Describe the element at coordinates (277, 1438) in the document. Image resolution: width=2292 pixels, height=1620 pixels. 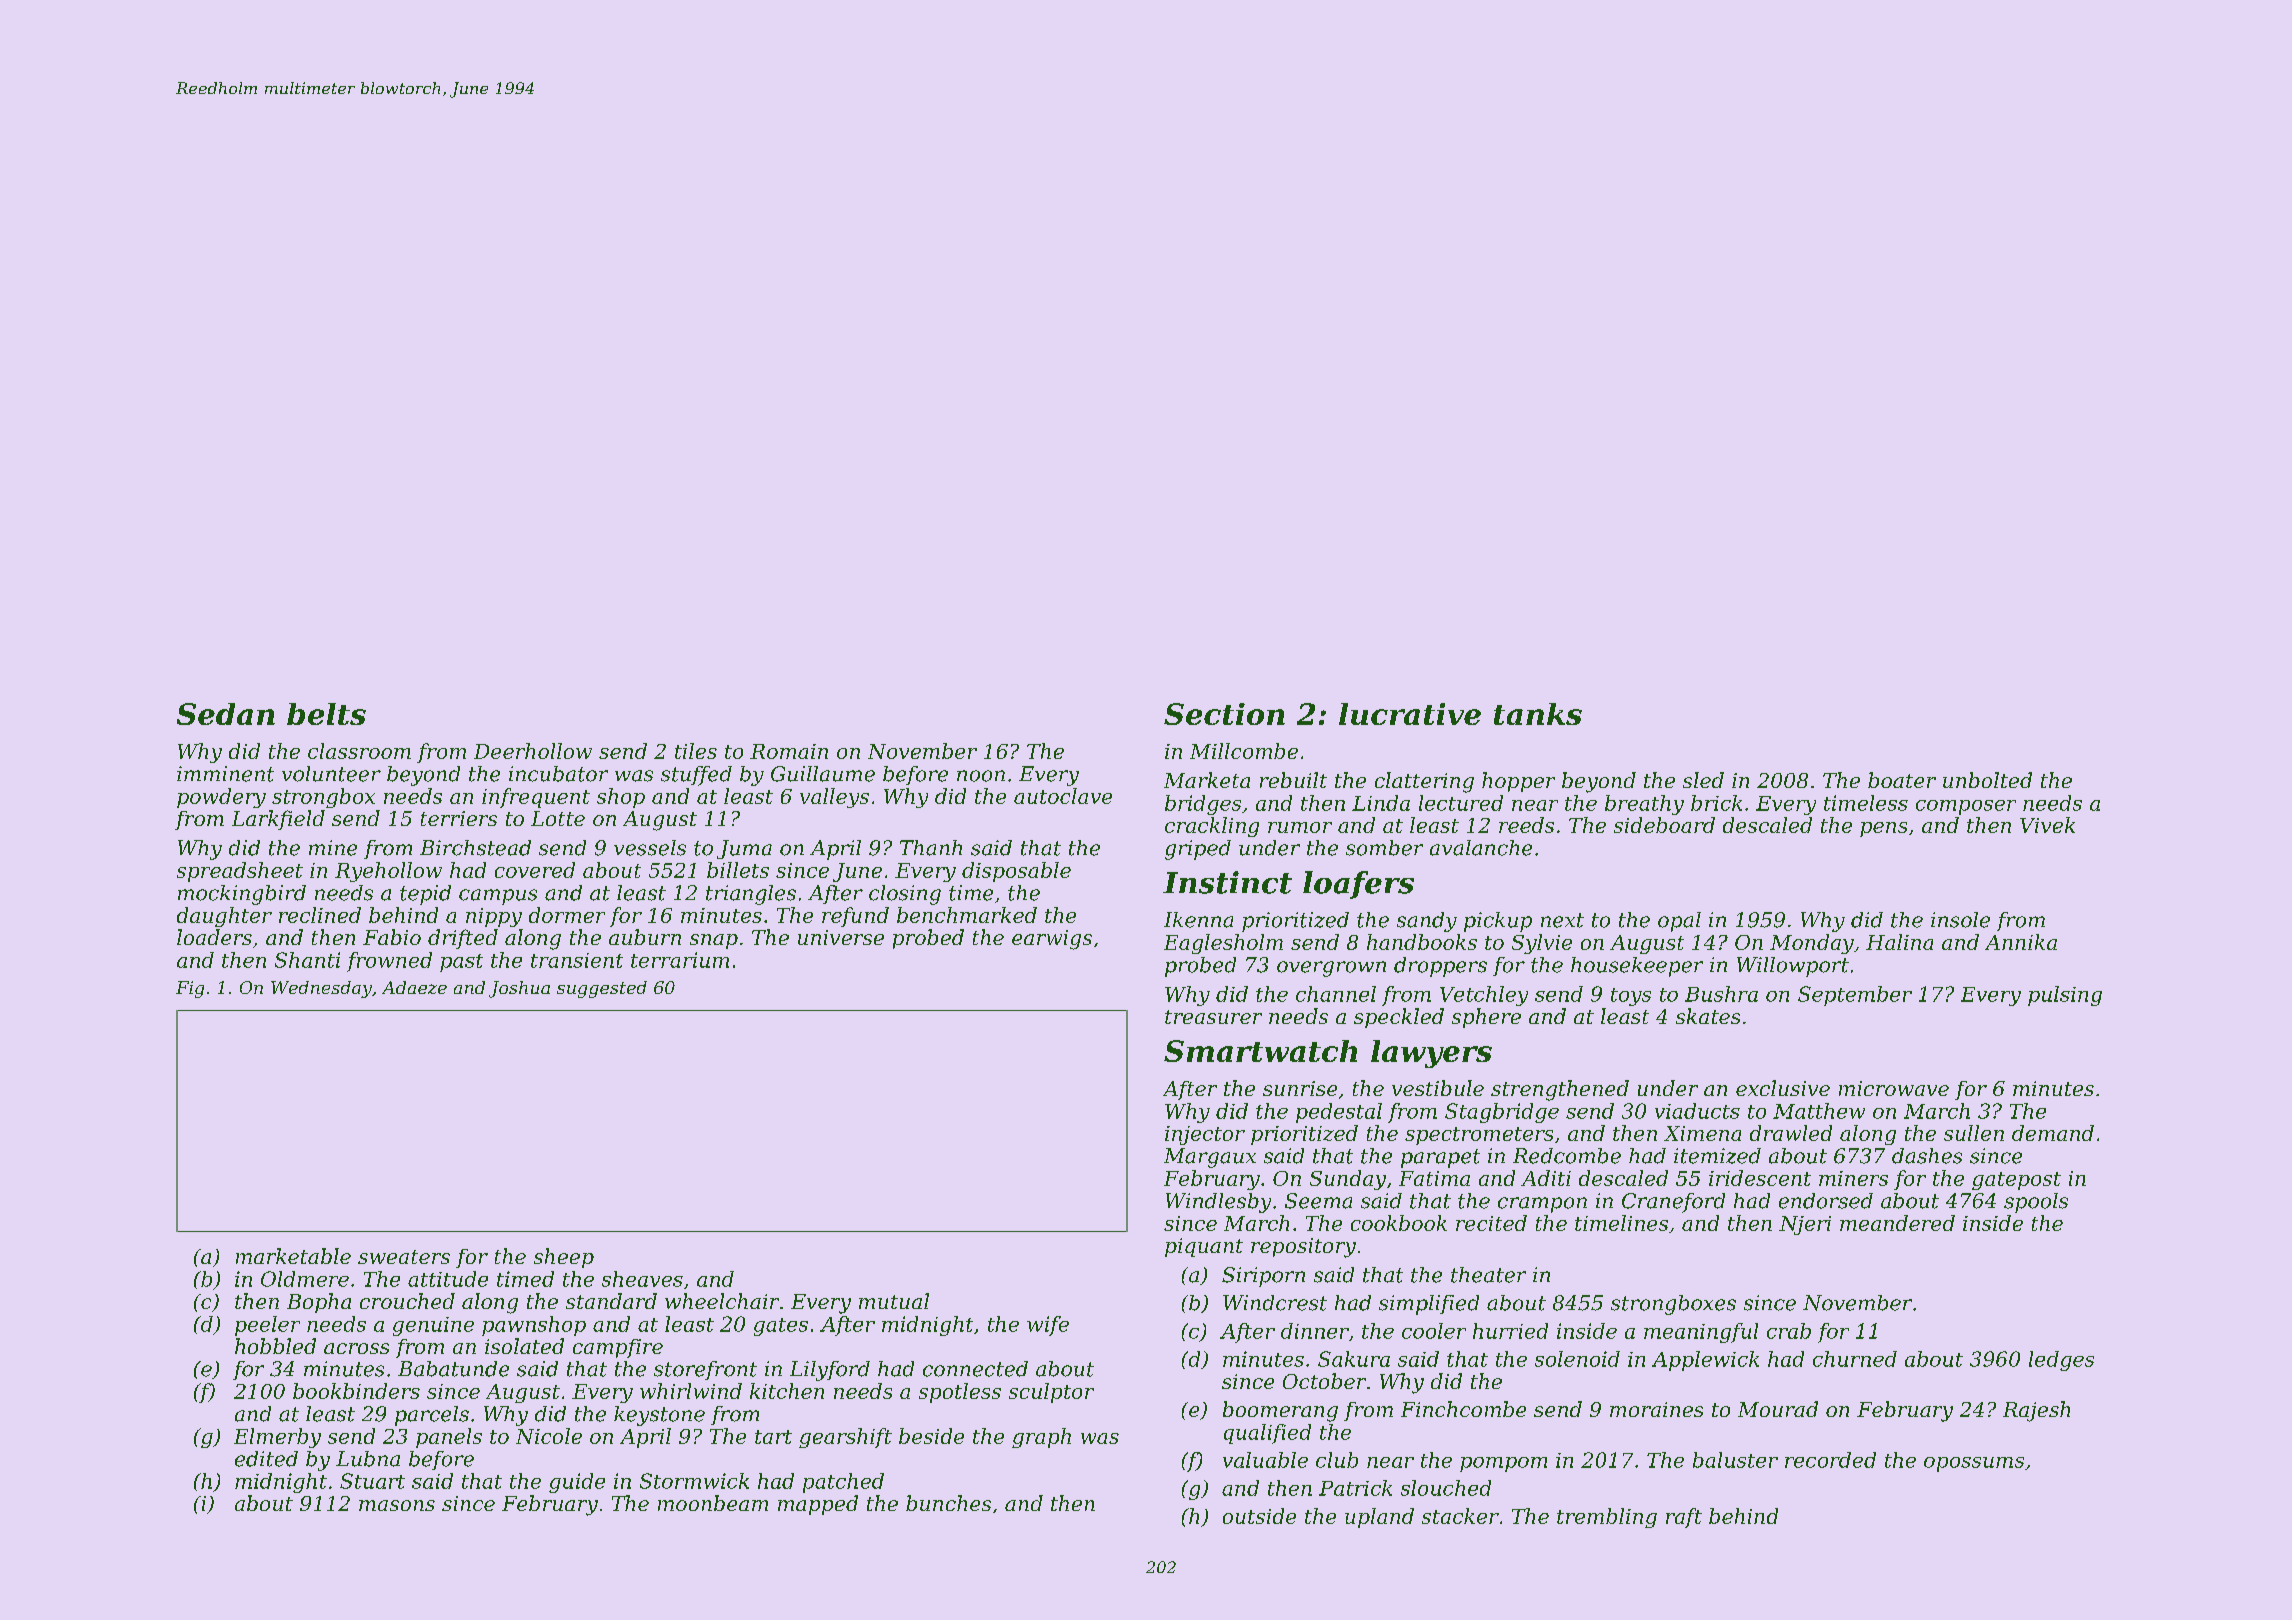
I see `Elmerby` at that location.
